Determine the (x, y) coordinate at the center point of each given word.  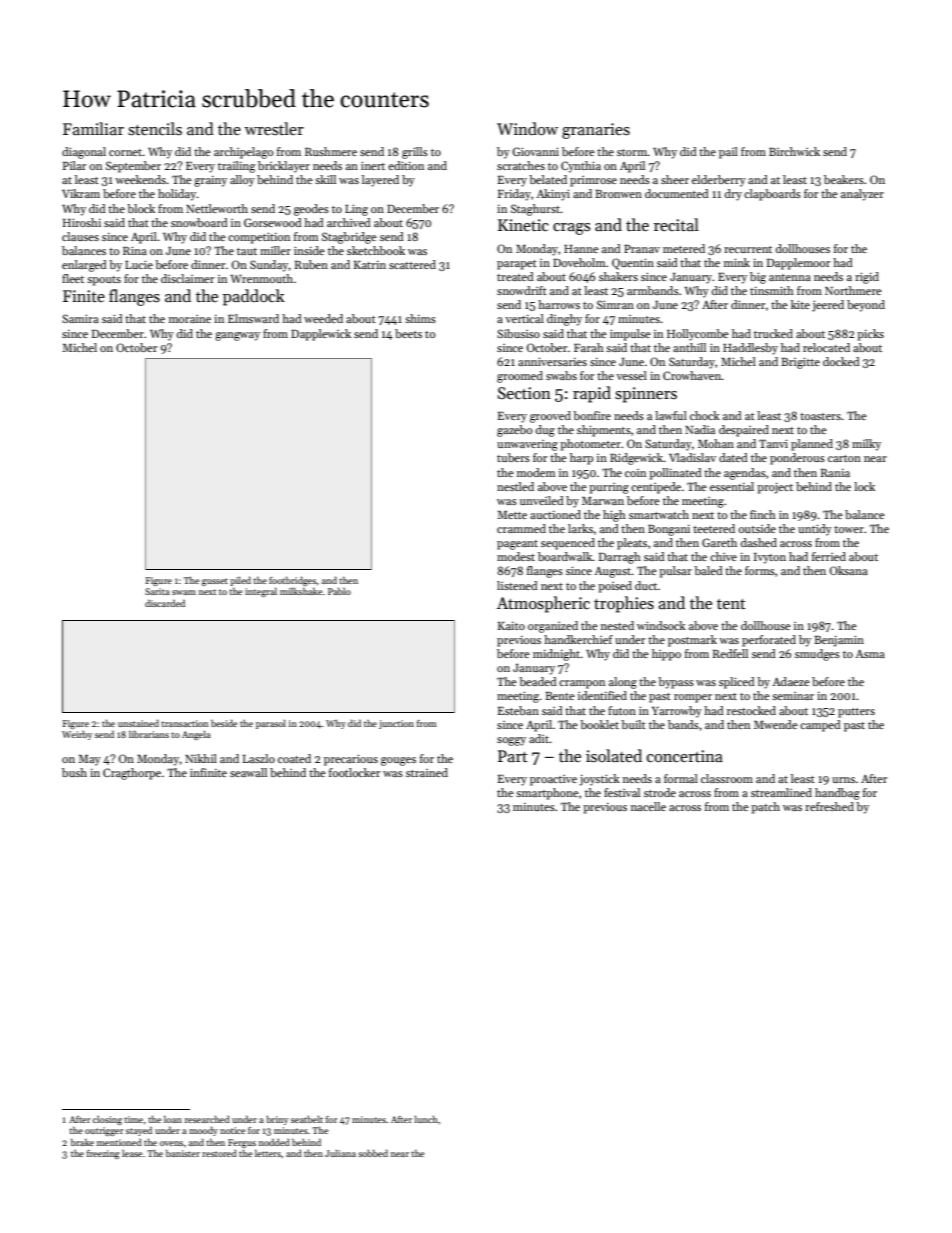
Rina (135, 250)
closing (107, 1120)
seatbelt (307, 1119)
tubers (513, 457)
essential (732, 486)
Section (524, 393)
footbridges (292, 581)
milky (866, 445)
